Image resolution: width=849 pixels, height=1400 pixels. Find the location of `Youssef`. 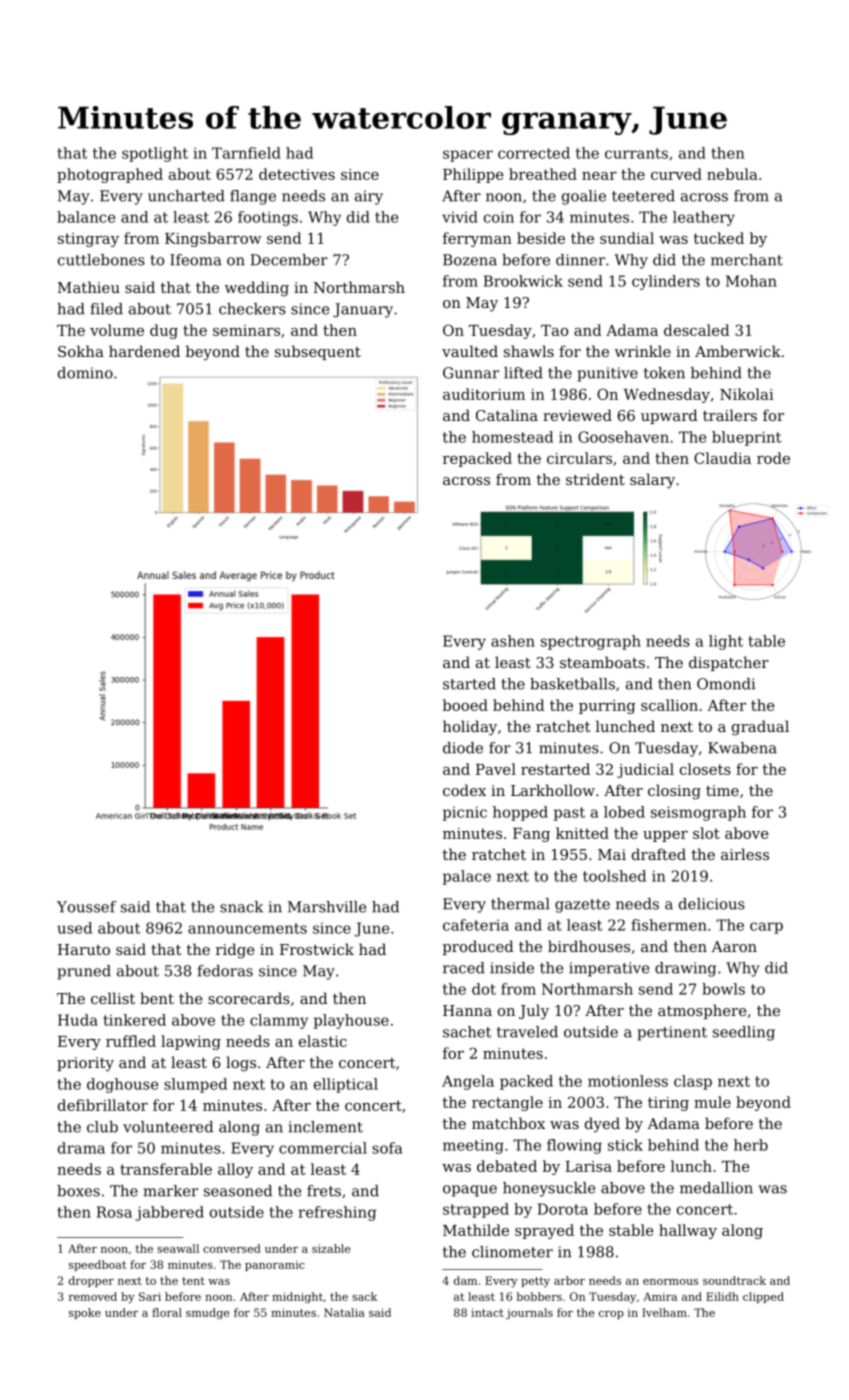

Youssef is located at coordinates (86, 907).
